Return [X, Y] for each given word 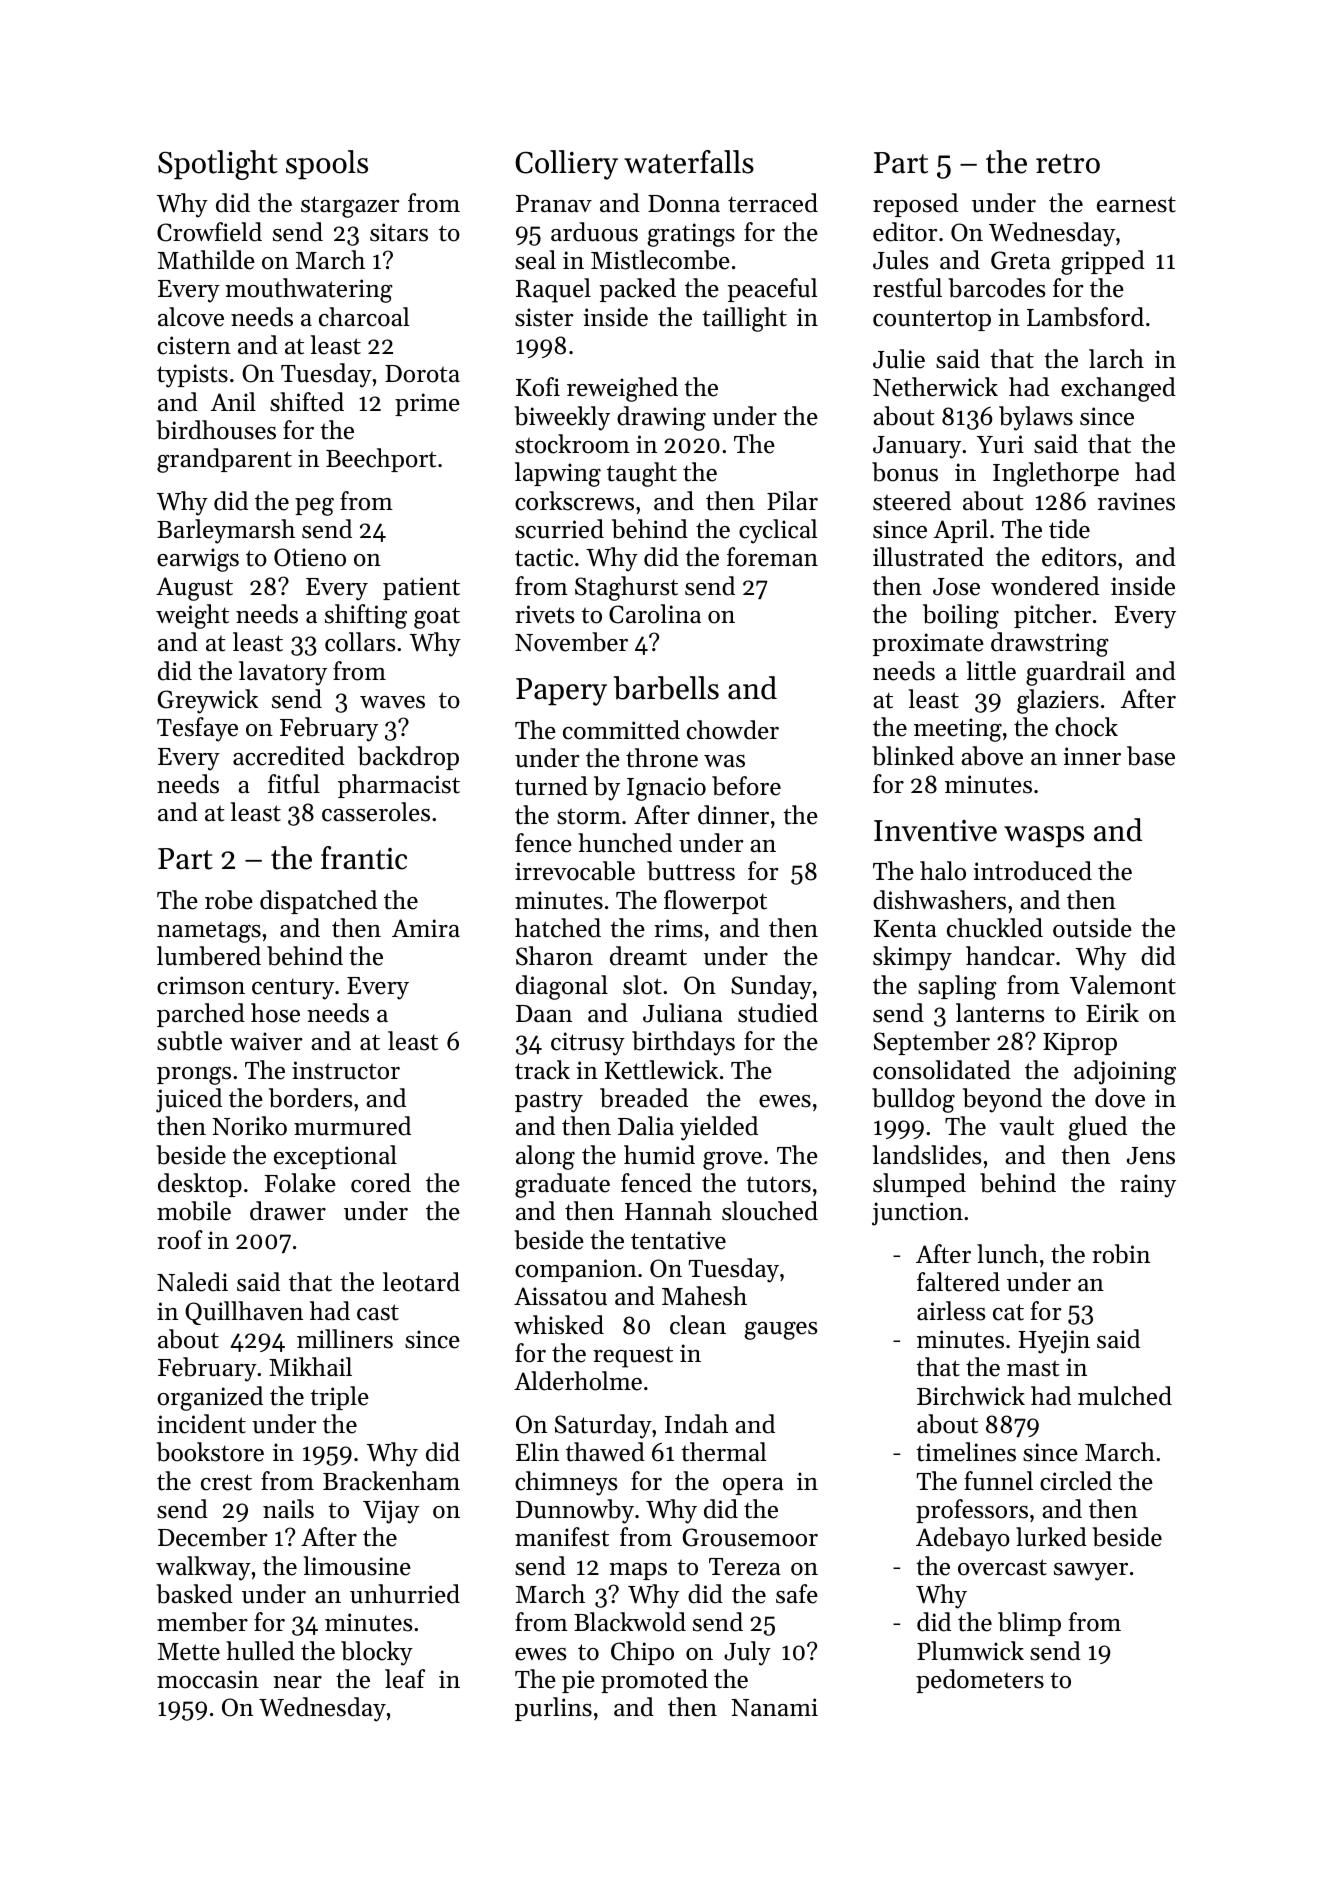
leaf [405, 1679]
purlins [553, 1709]
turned [551, 786]
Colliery [566, 165]
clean [698, 1325]
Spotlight [218, 165]
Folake [300, 1183]
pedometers [980, 1681]
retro [1068, 164]
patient [421, 588]
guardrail [1075, 673]
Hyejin [1054, 1342]
